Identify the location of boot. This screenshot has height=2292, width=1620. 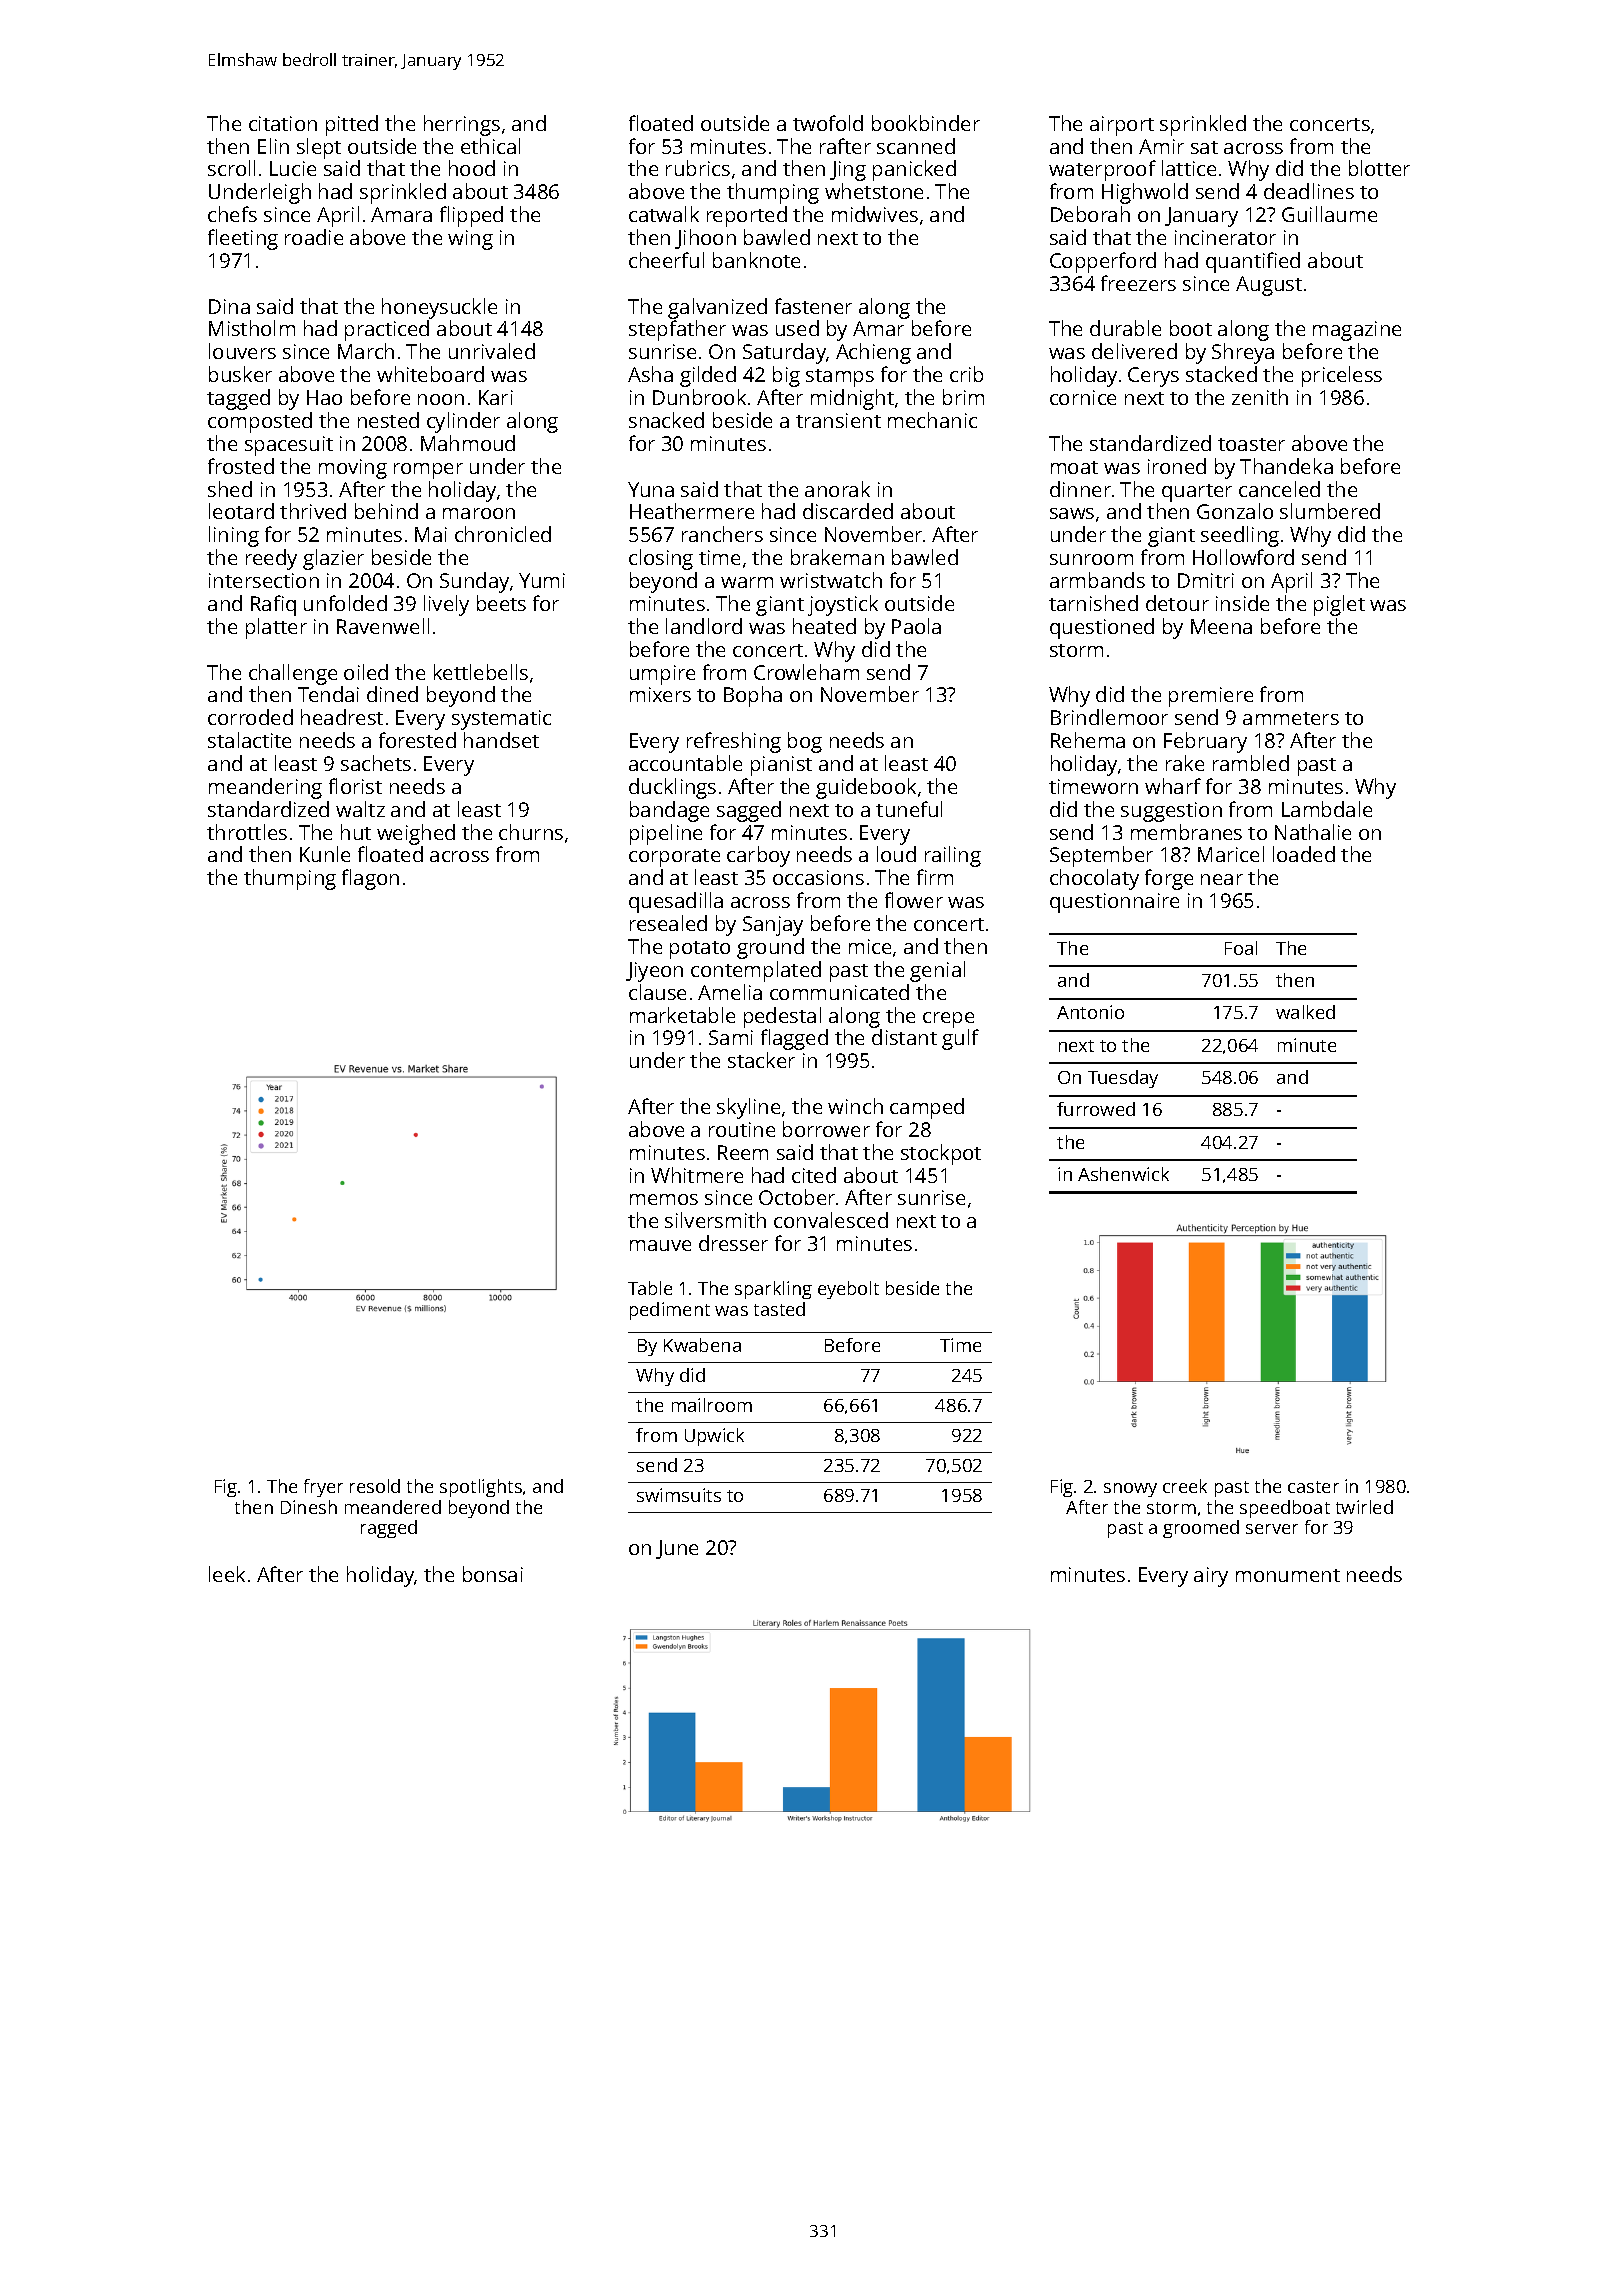
(1191, 328).
